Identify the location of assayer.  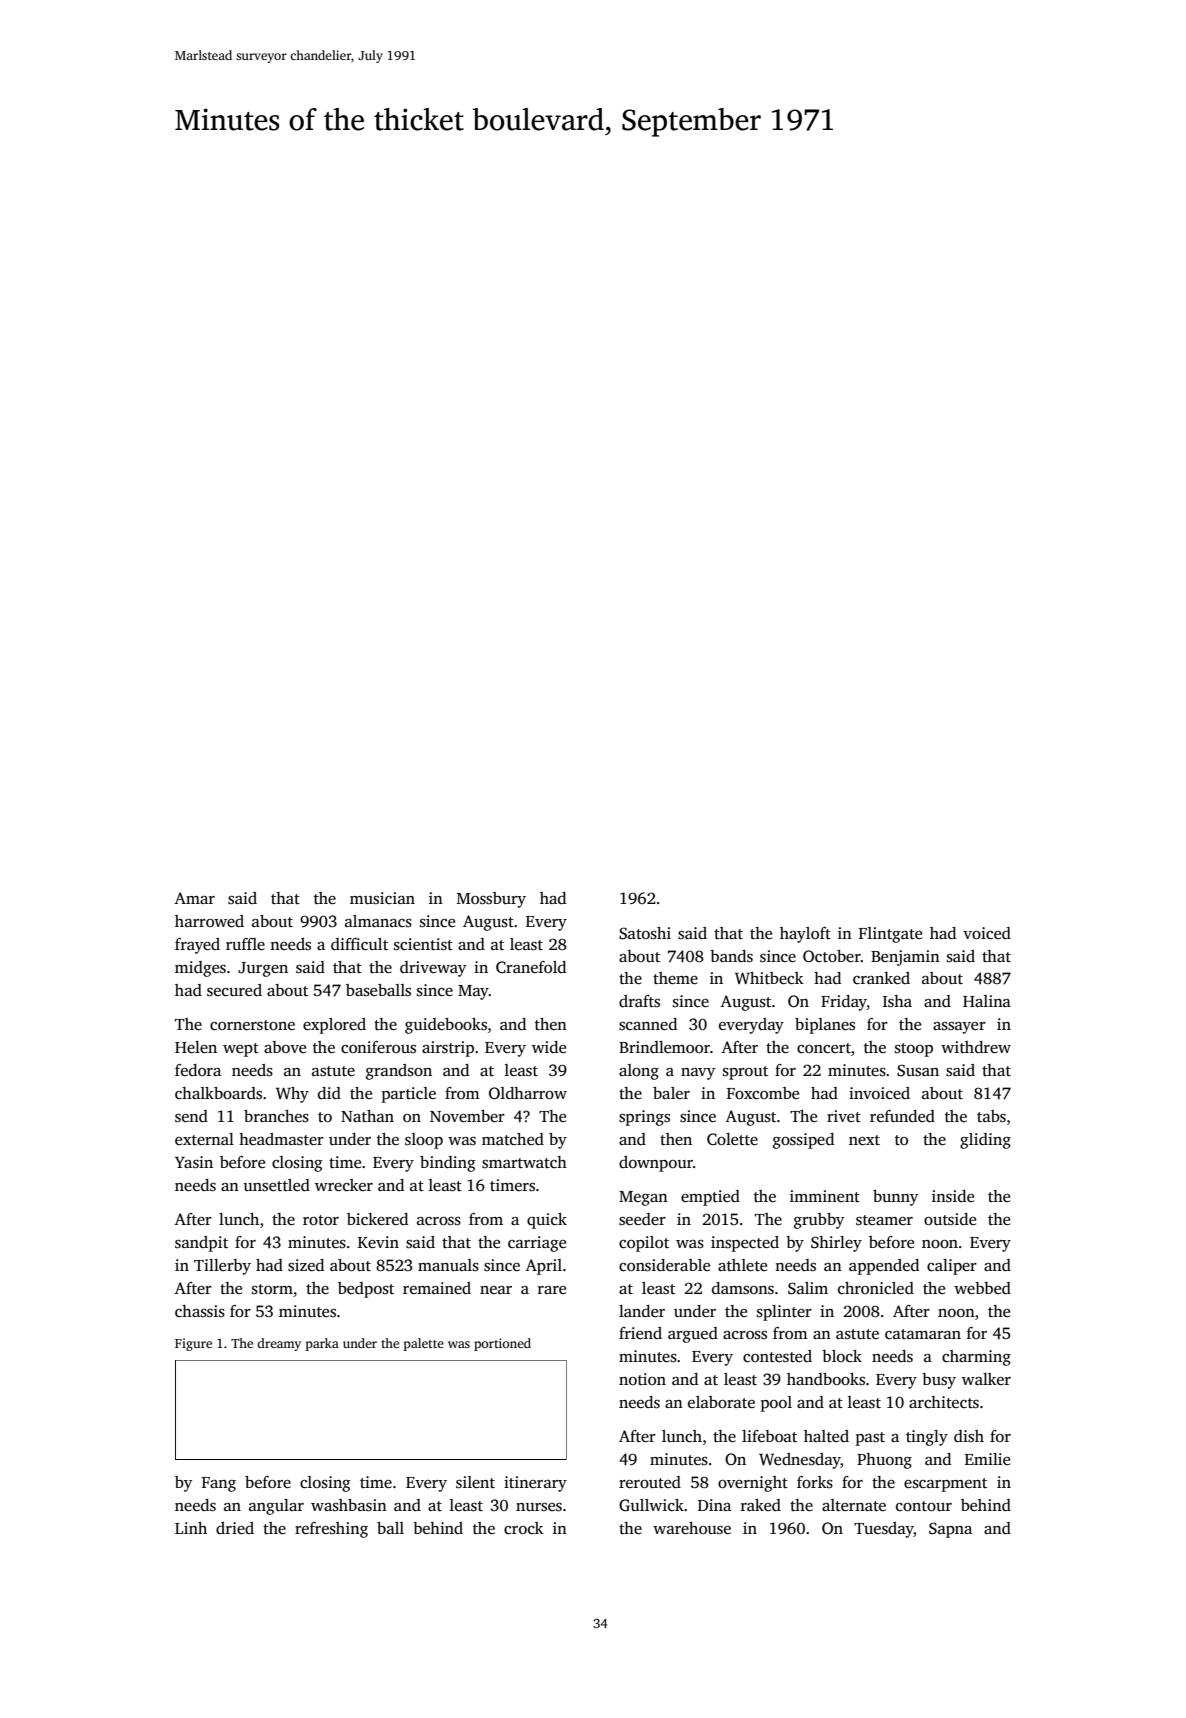
(959, 1028).
